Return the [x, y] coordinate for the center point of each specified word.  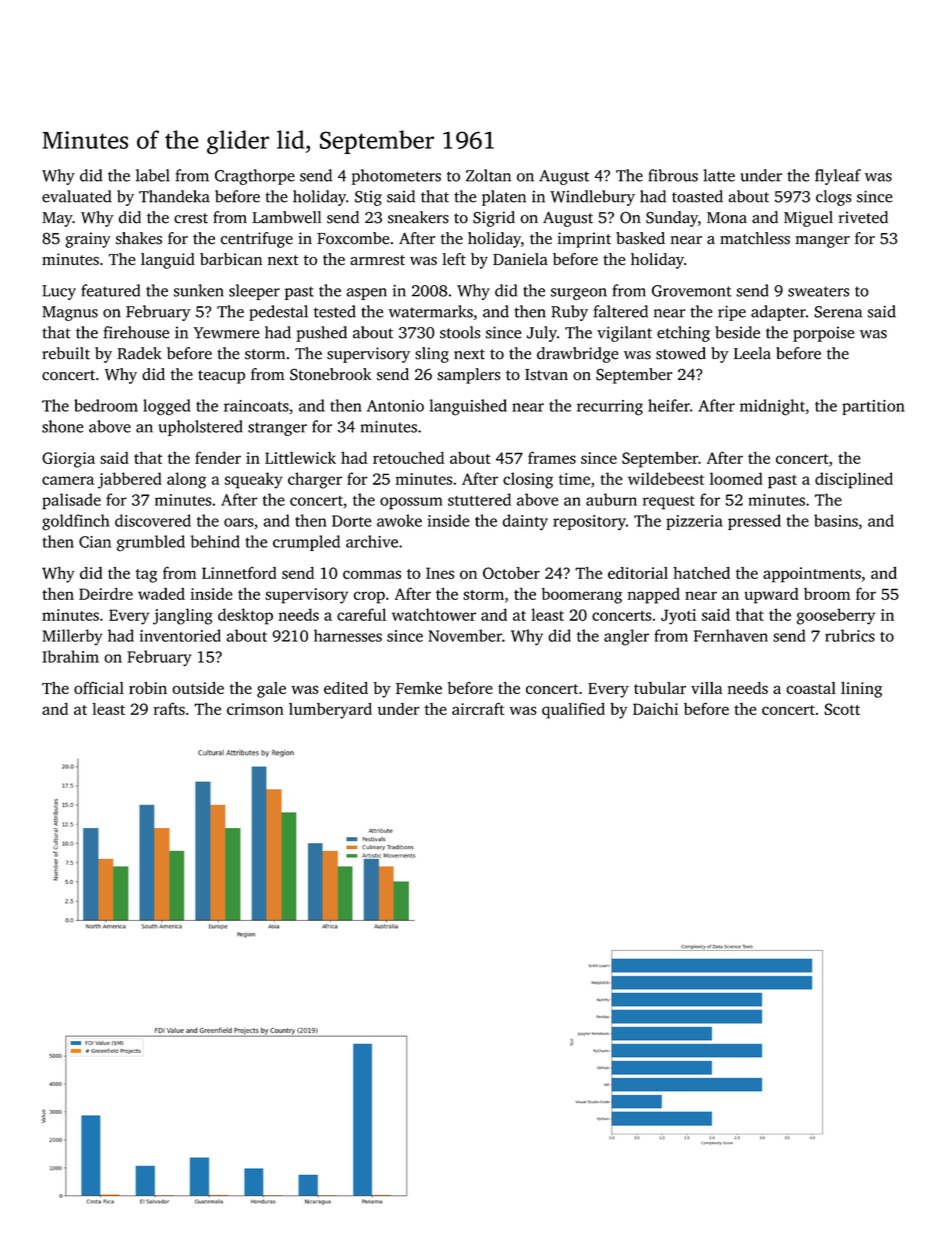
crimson [255, 709]
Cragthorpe [255, 177]
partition [873, 407]
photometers [396, 177]
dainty [525, 522]
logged [167, 407]
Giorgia [68, 460]
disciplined [854, 480]
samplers [469, 376]
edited [346, 688]
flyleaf [838, 177]
